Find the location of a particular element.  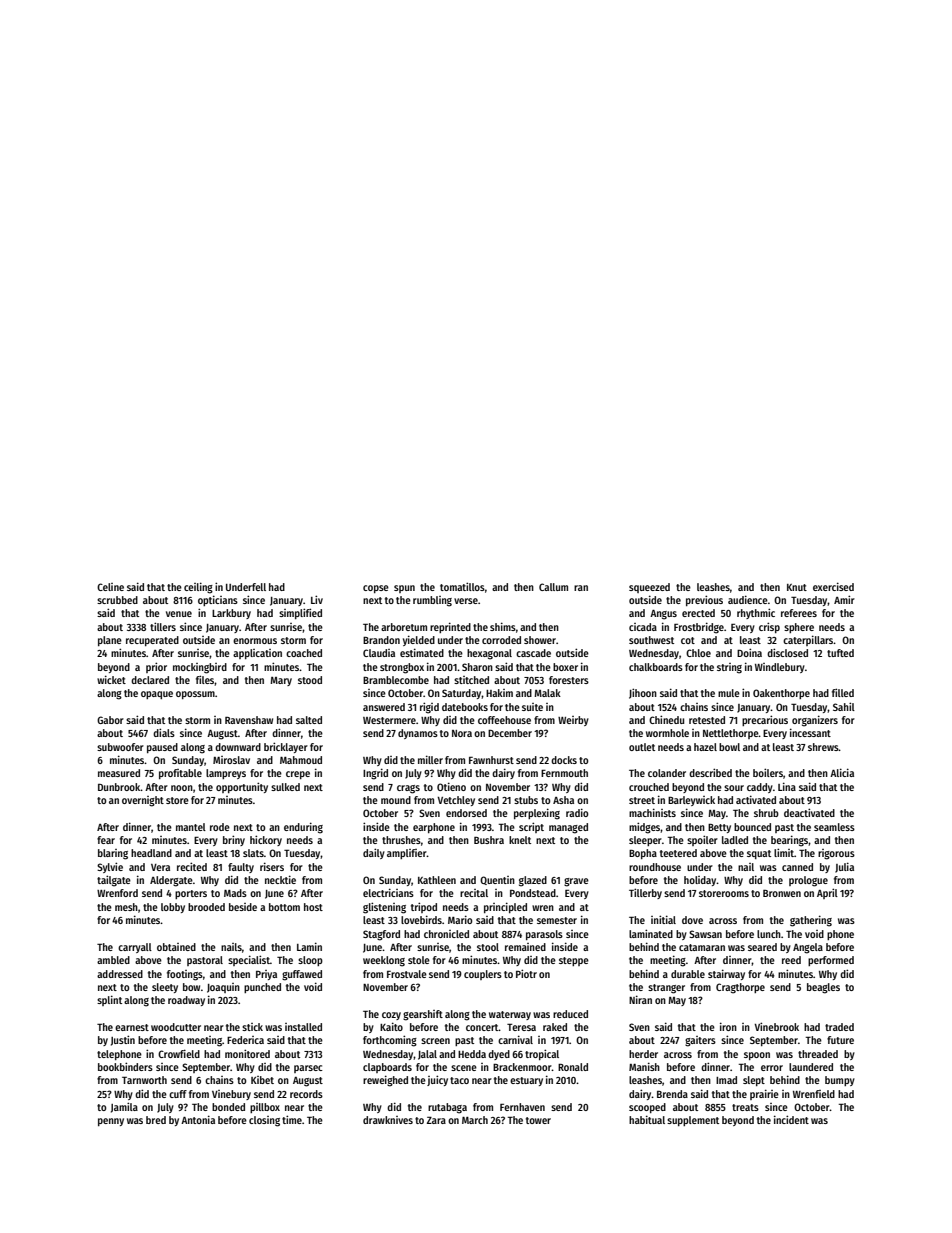

supplement is located at coordinates (693, 1121).
